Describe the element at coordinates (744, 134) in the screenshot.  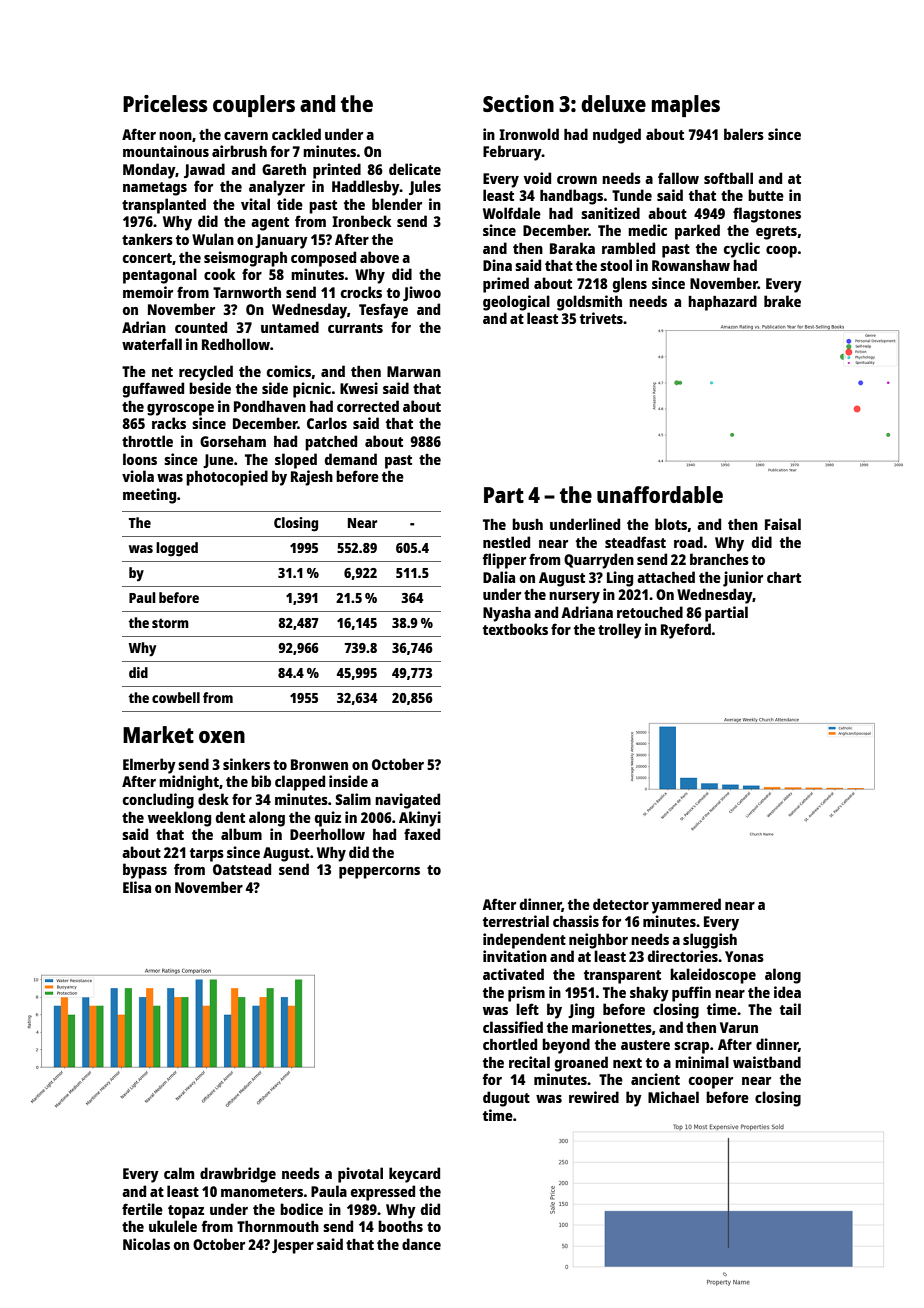
I see `balers` at that location.
